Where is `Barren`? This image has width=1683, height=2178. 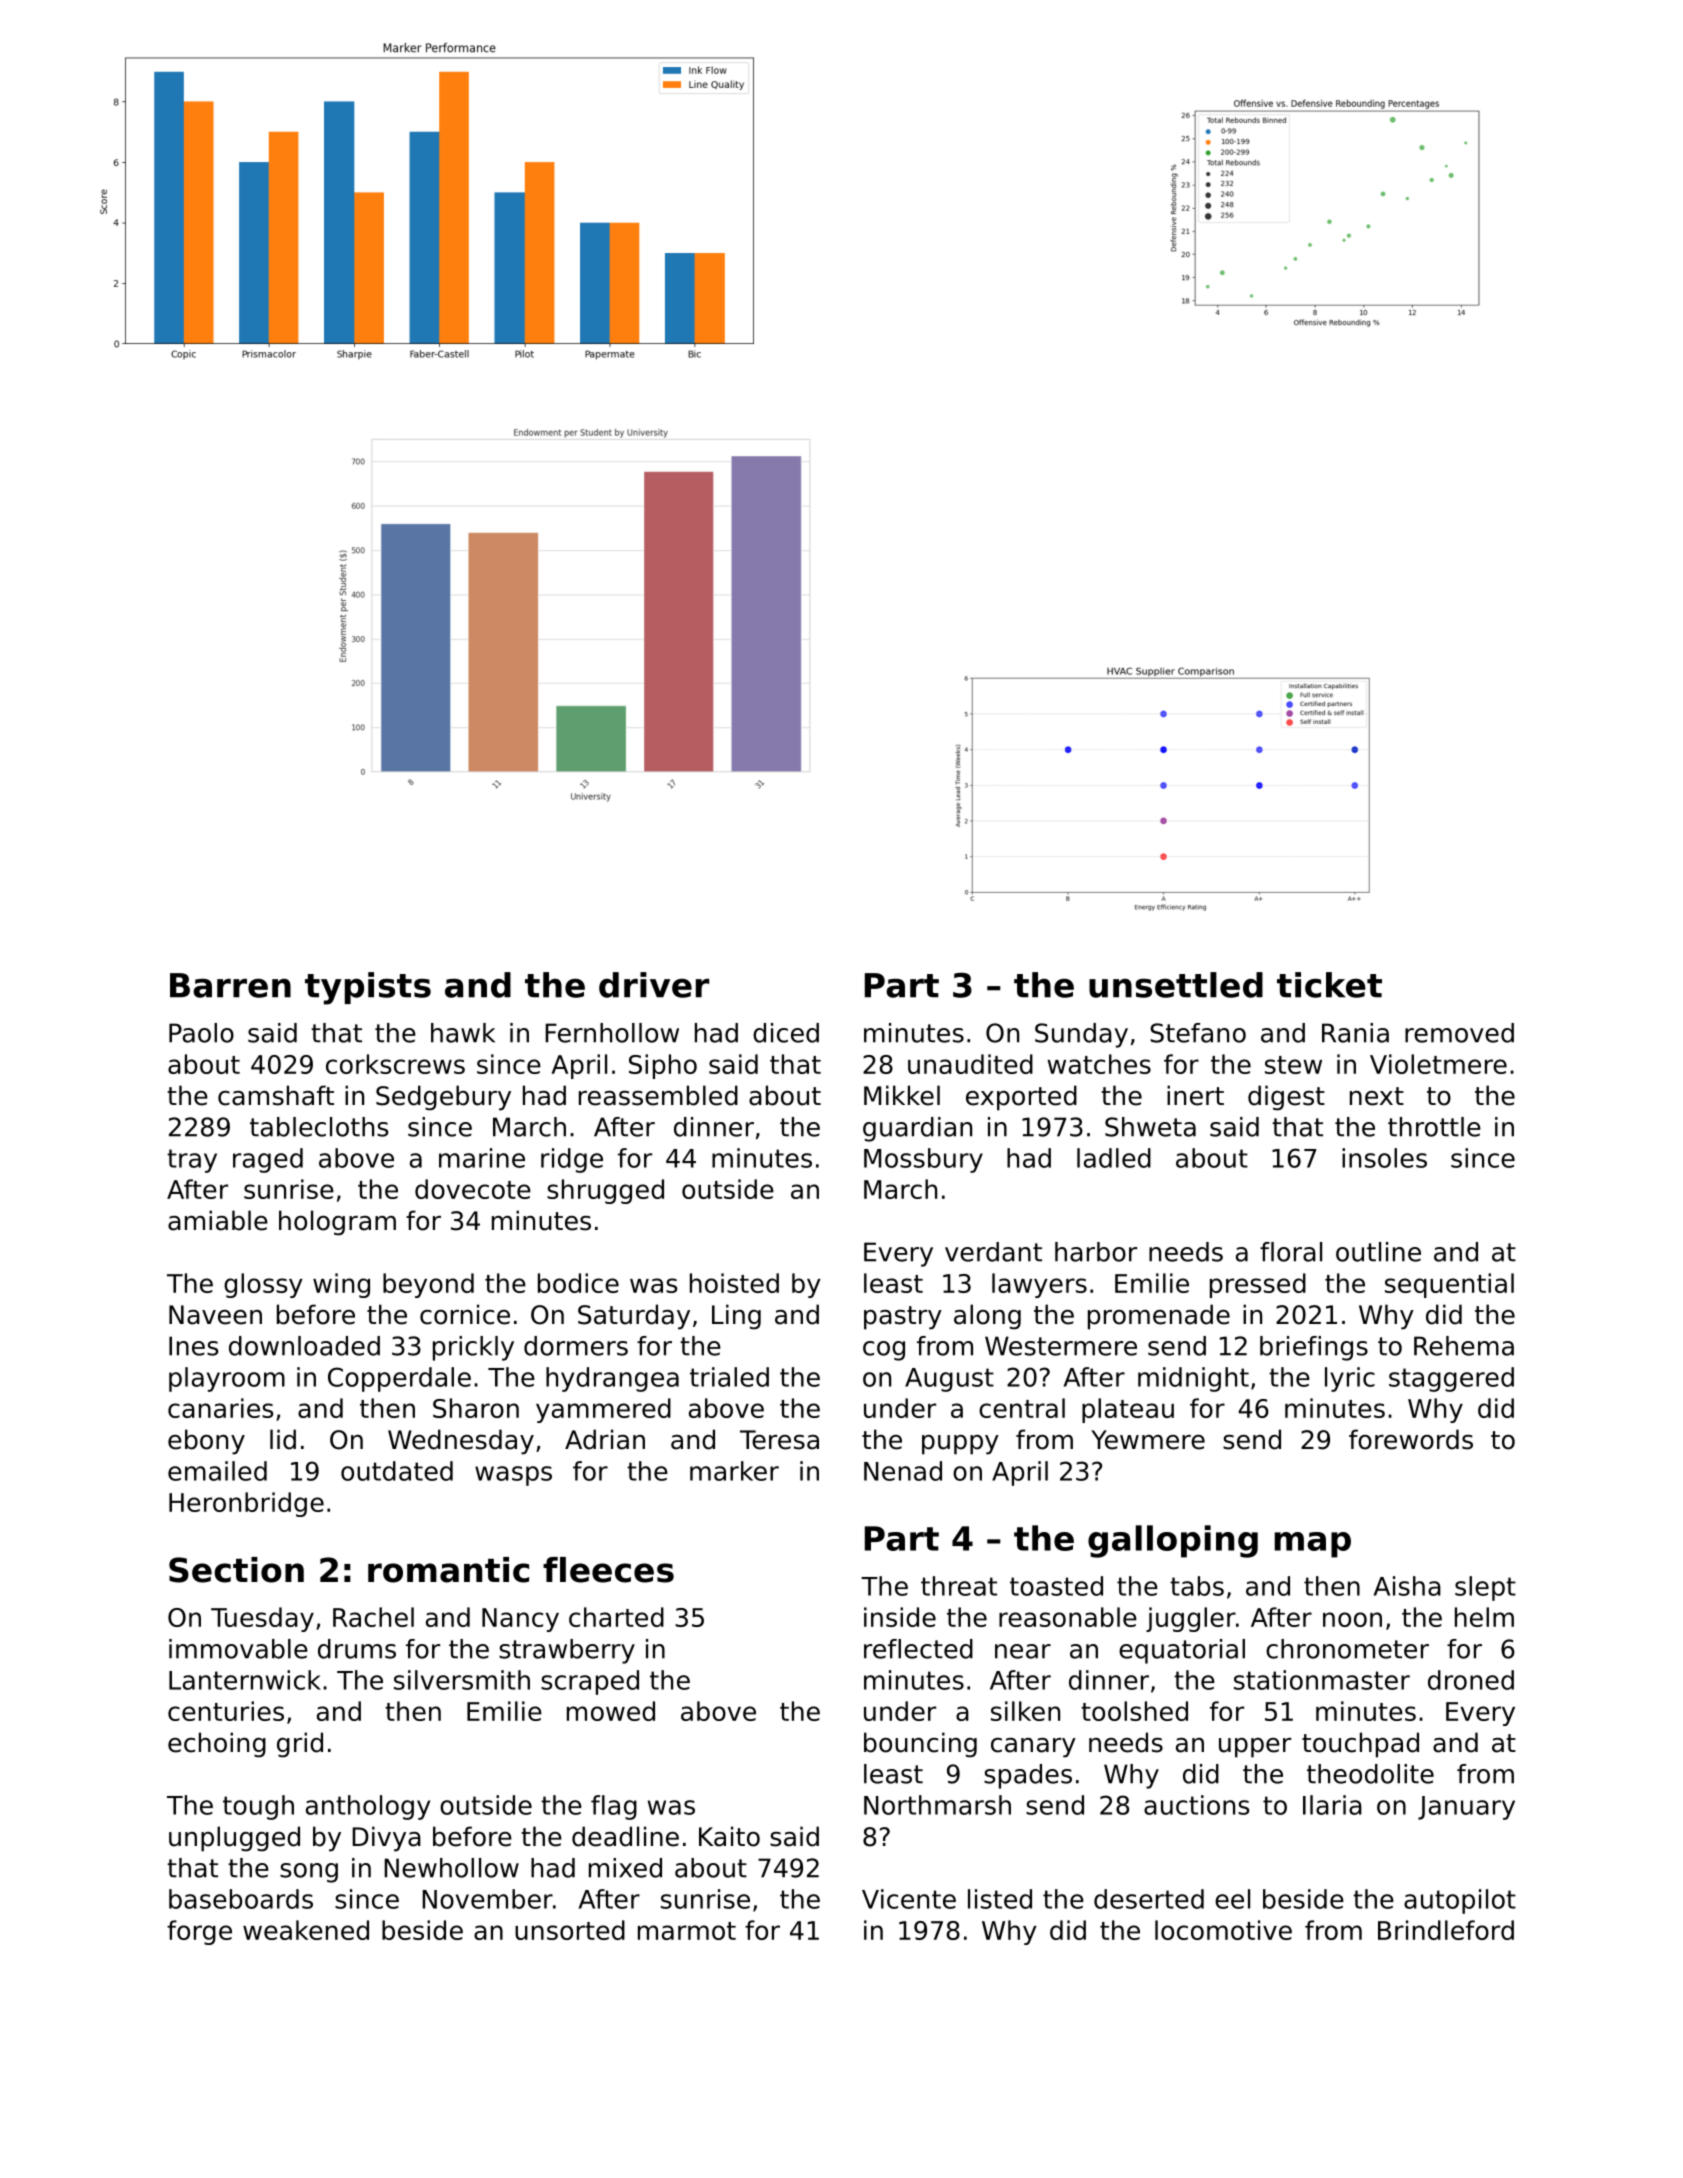 Barren is located at coordinates (230, 985).
